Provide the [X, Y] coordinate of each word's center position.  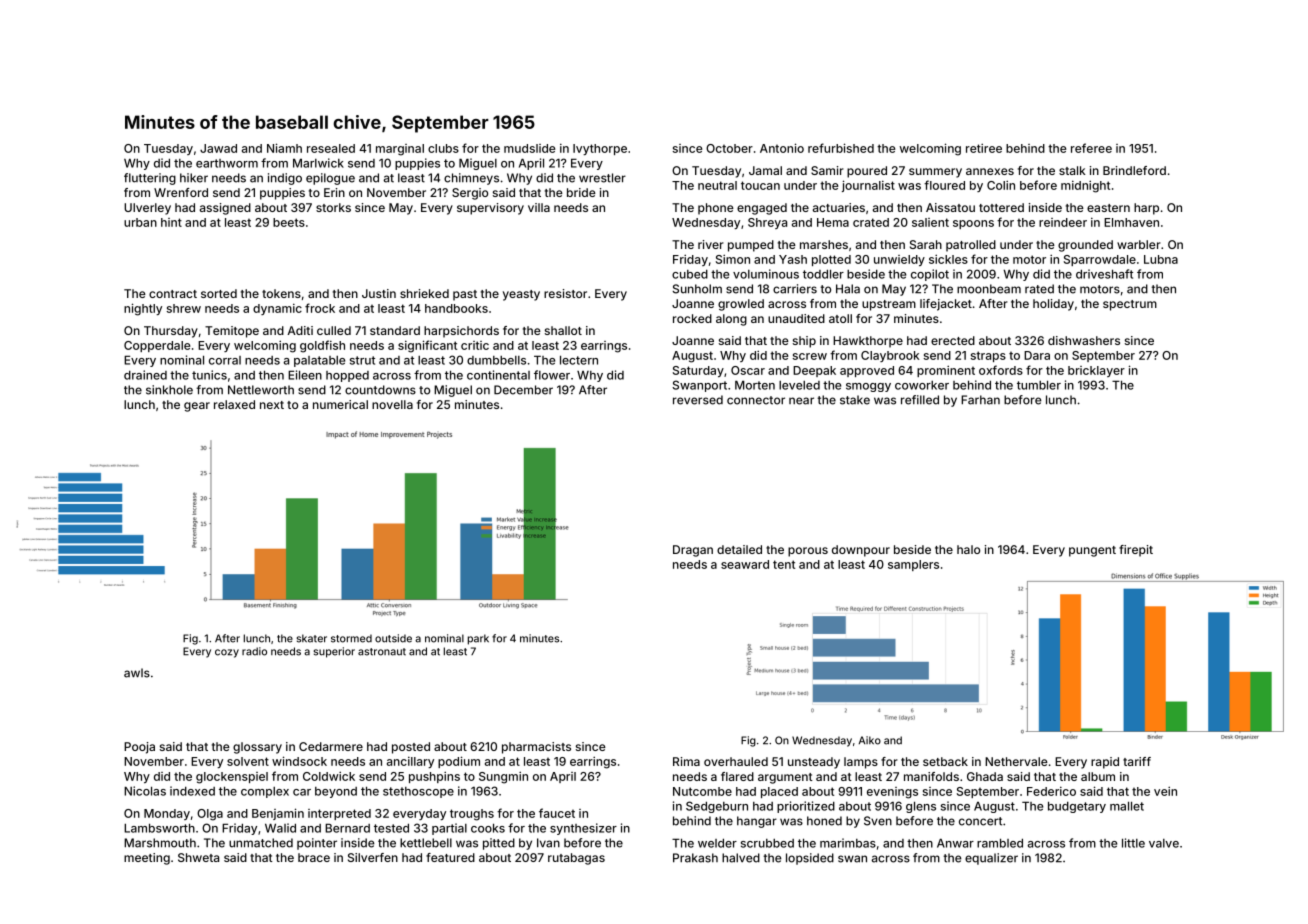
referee [1091, 148]
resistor [565, 293]
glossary [257, 748]
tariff [1137, 761]
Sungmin [503, 777]
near [801, 401]
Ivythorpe [600, 149]
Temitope [232, 332]
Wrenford [181, 192]
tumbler [1039, 385]
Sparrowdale [1100, 260]
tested [391, 828]
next [272, 405]
